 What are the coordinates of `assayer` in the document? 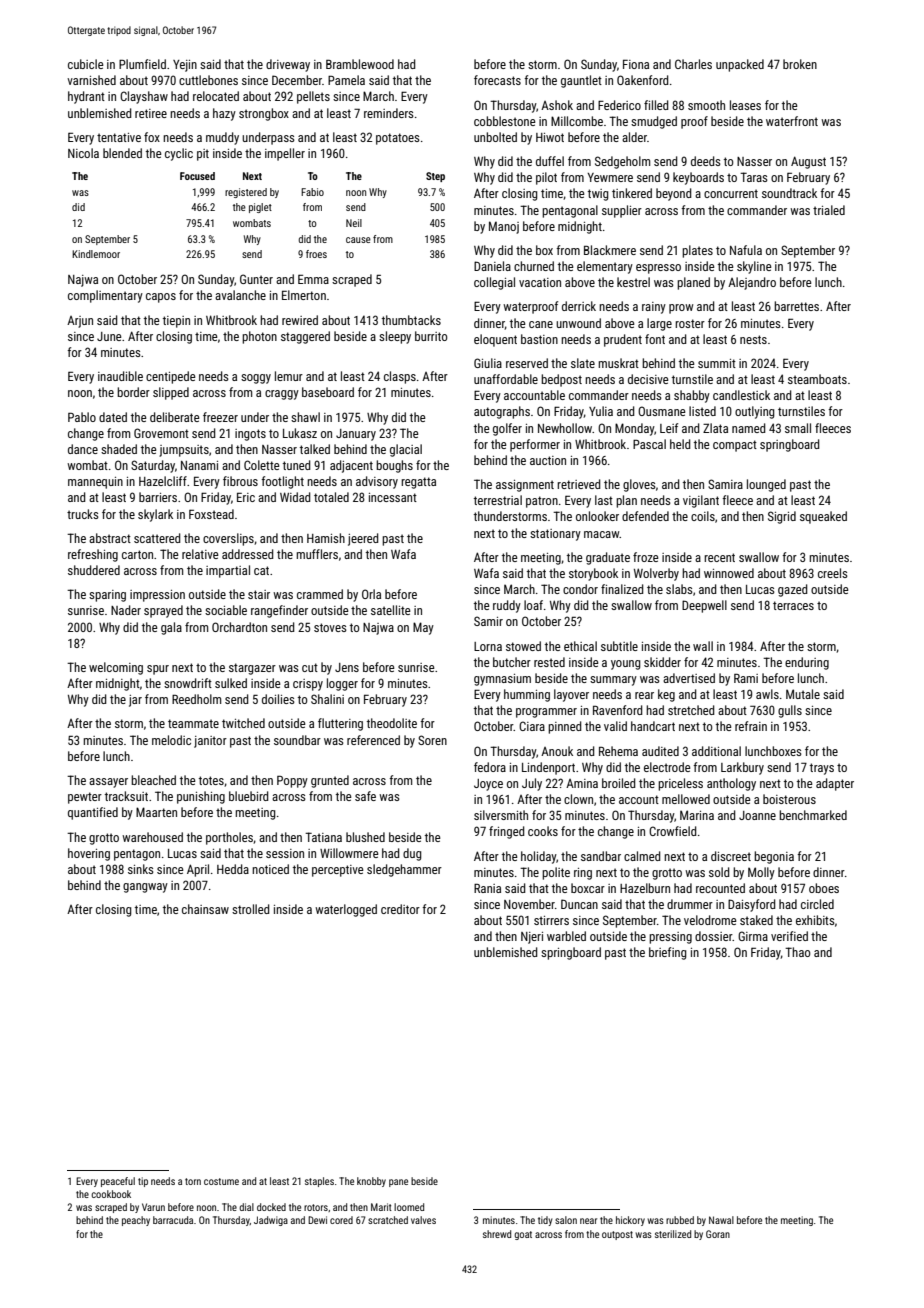 It's located at (108, 783).
